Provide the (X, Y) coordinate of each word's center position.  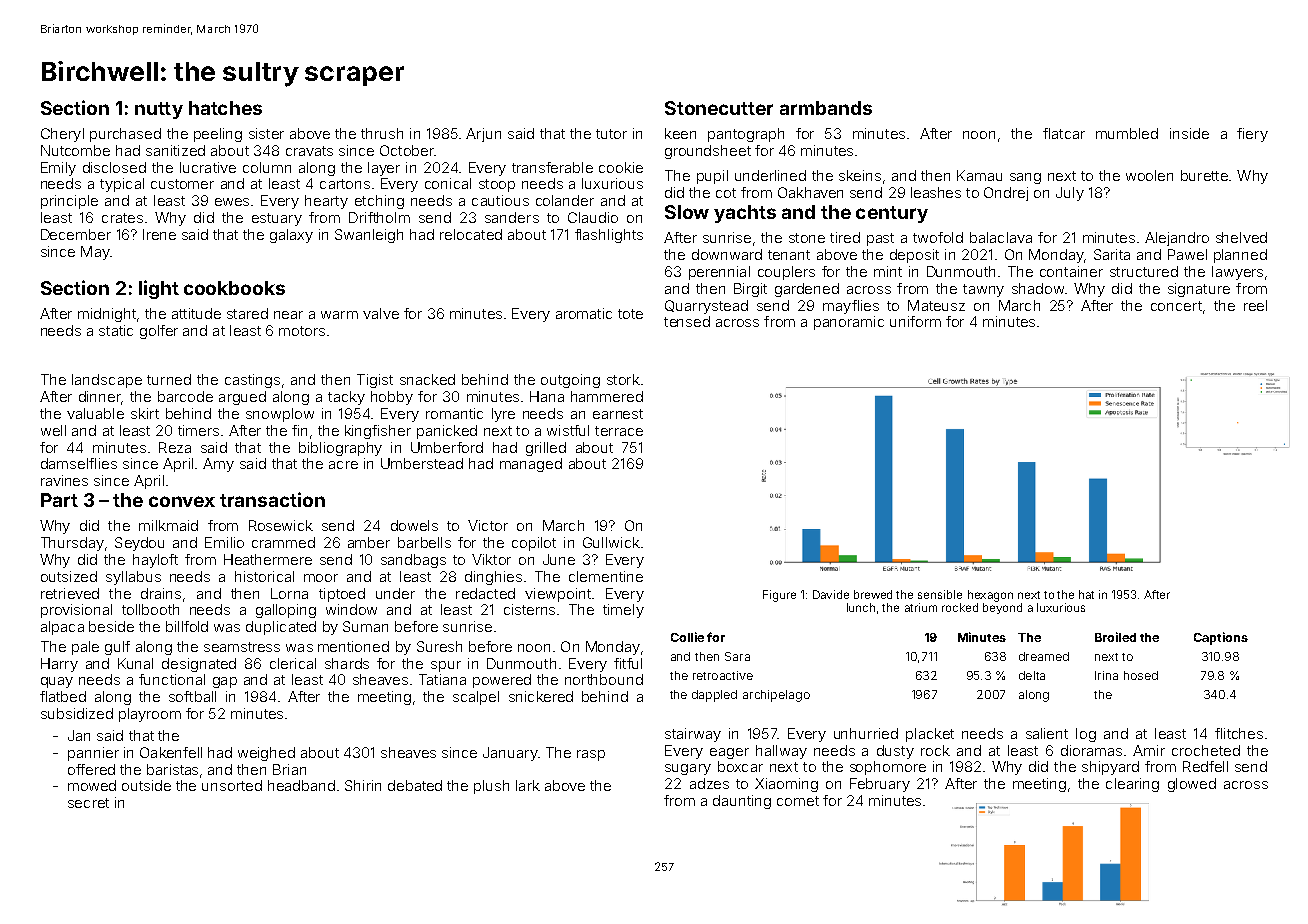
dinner (100, 396)
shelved (1241, 237)
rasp (591, 755)
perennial (719, 273)
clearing (1132, 785)
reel (1255, 305)
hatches (225, 108)
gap (225, 682)
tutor (611, 134)
